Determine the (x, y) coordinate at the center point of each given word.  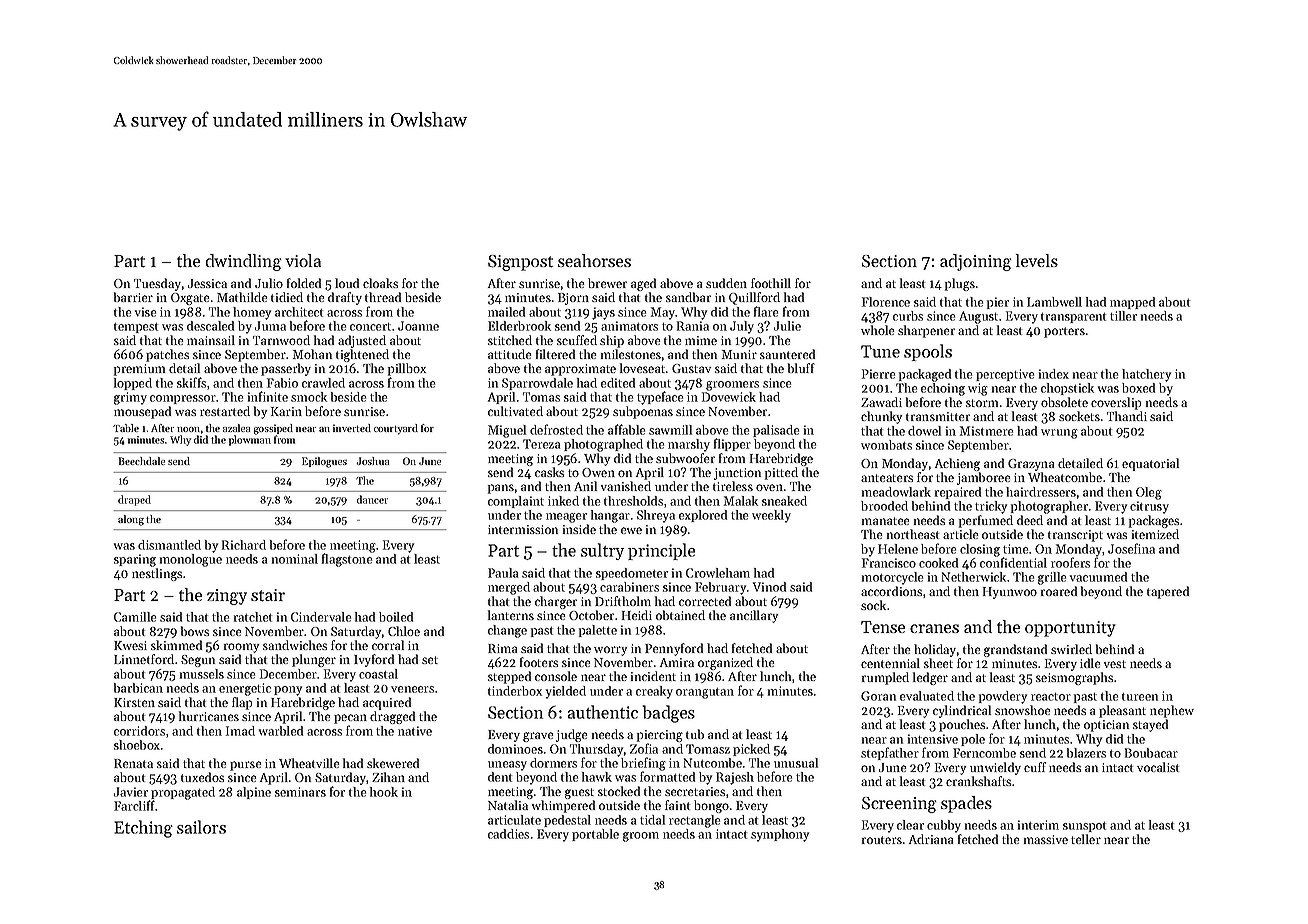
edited (618, 383)
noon (188, 429)
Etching (143, 829)
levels (1037, 260)
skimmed (176, 645)
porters (1064, 332)
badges (668, 714)
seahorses (594, 260)
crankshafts (978, 781)
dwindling (244, 262)
